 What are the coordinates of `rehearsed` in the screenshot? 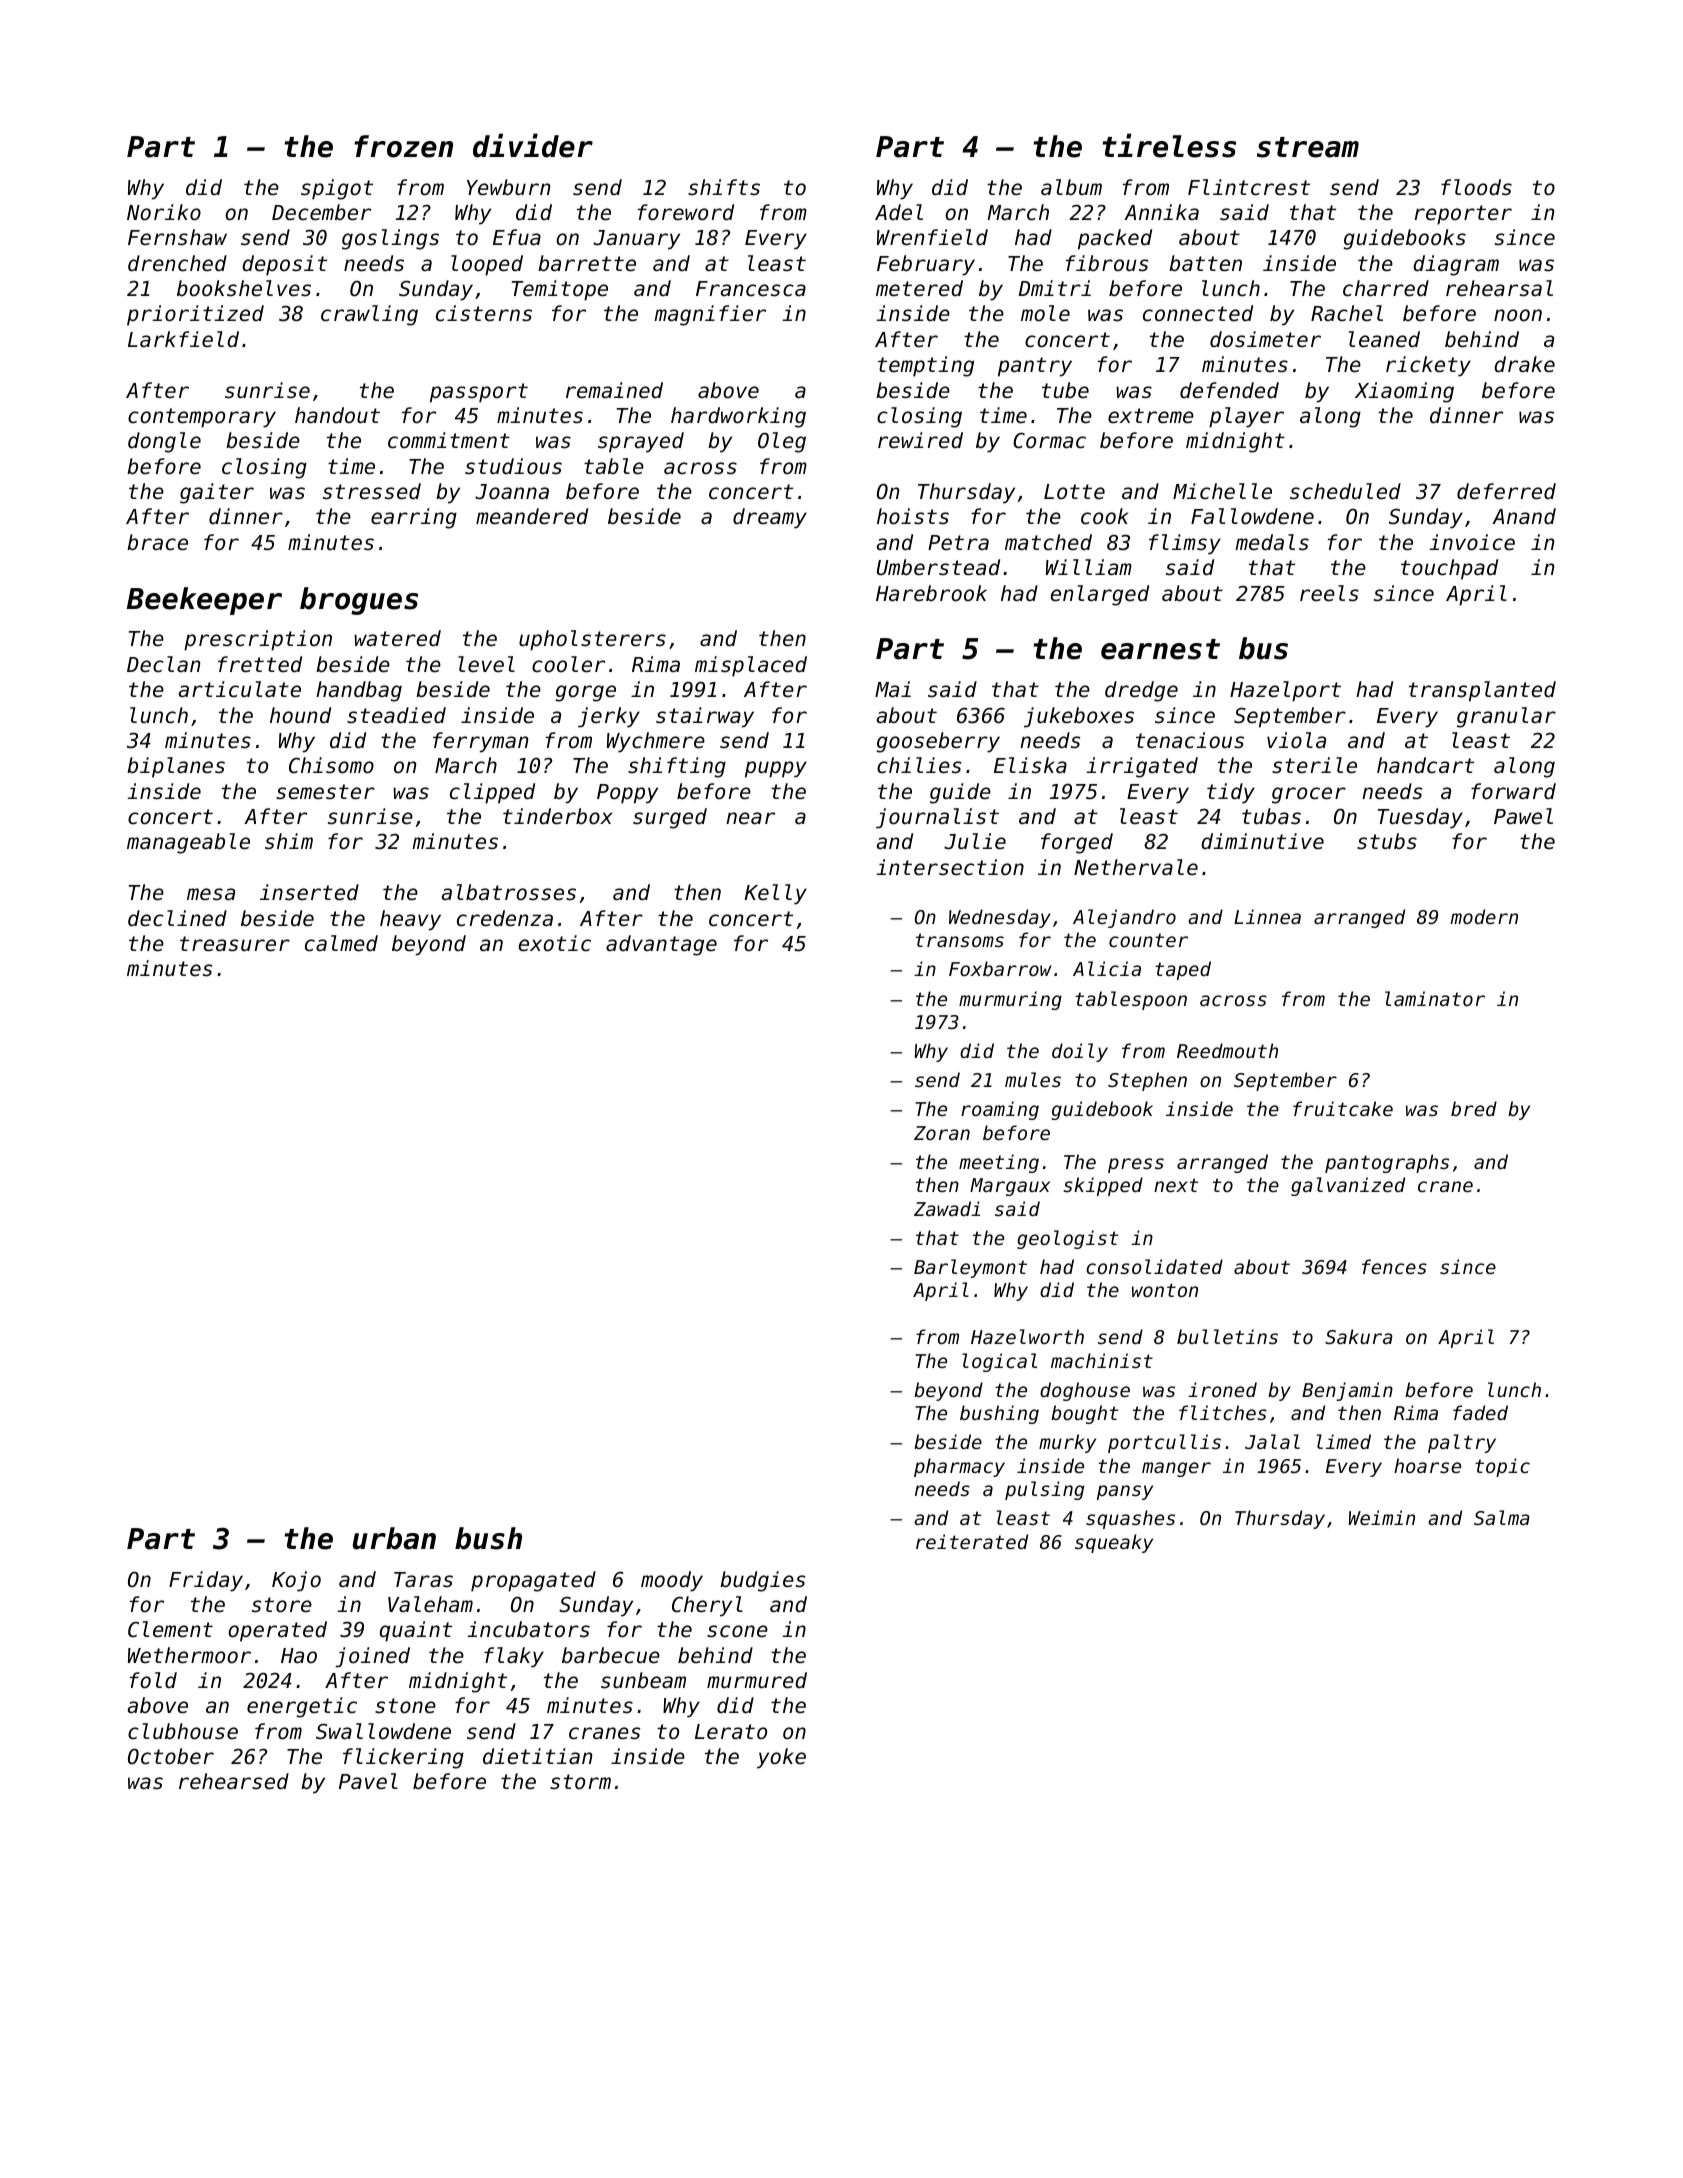 It's located at (234, 1781).
